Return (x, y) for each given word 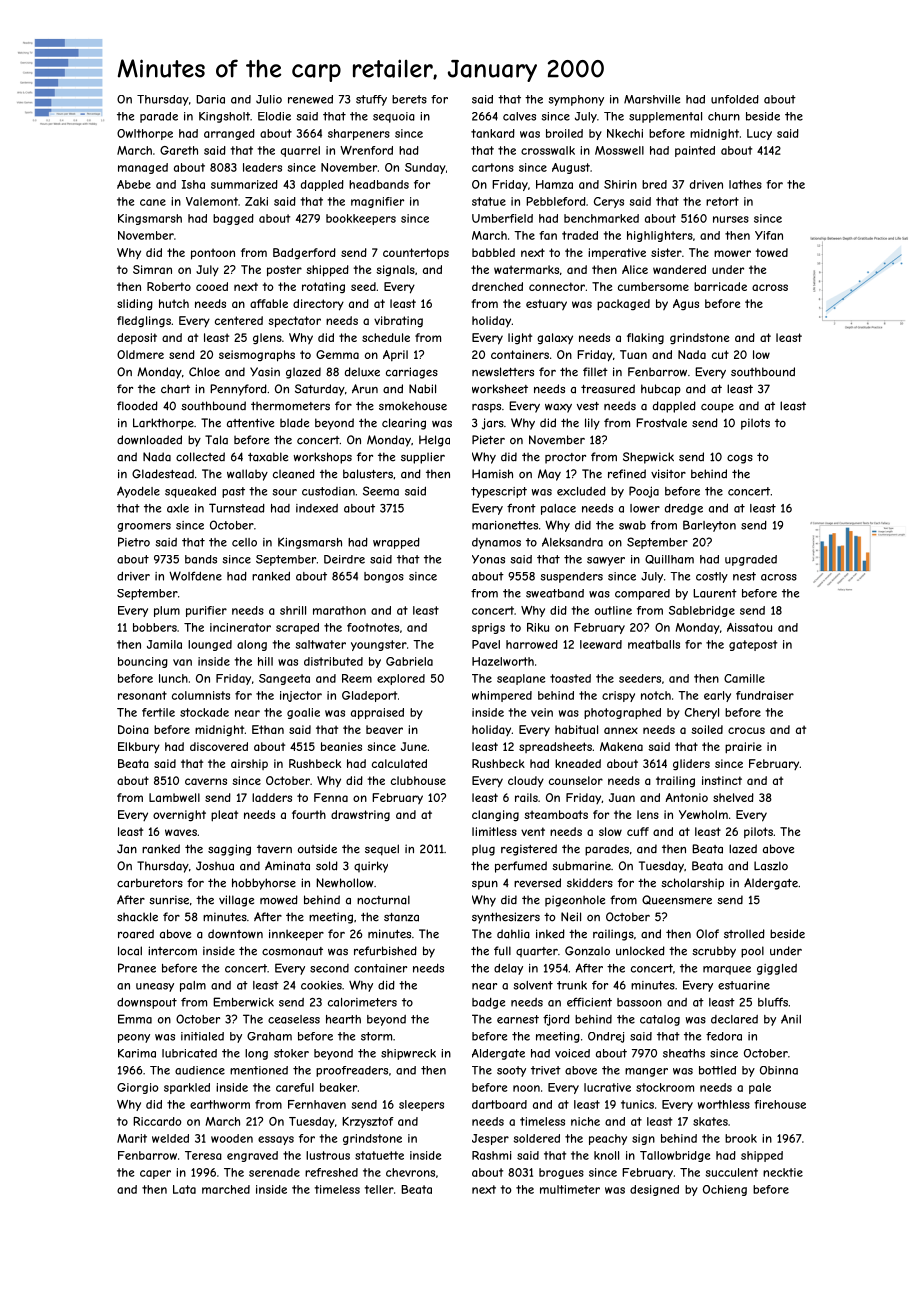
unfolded (735, 99)
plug (483, 850)
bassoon (639, 1002)
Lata (184, 1189)
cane (153, 202)
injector (301, 696)
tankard (493, 133)
